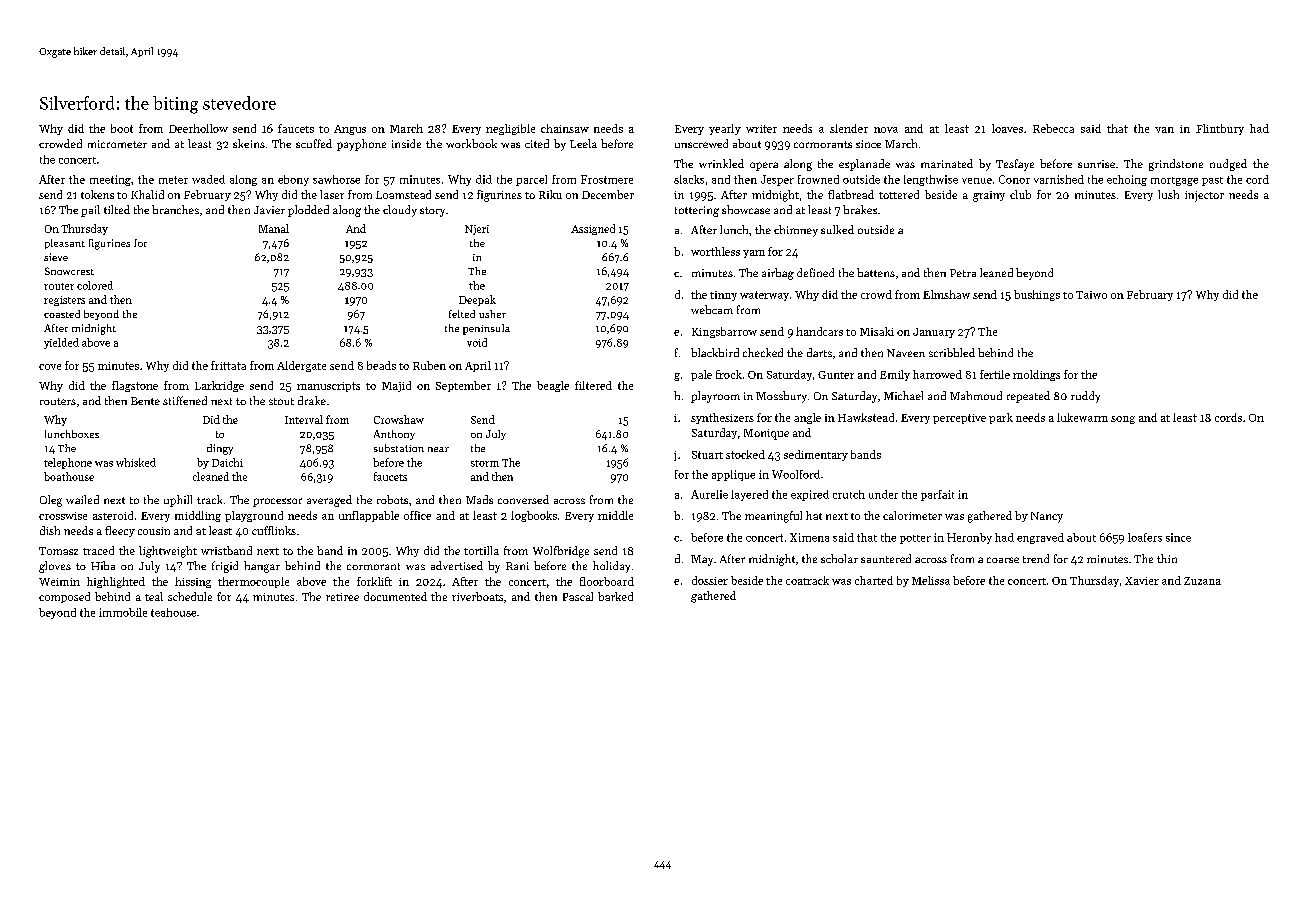 The width and height of the screenshot is (1308, 924). What do you see at coordinates (937, 495) in the screenshot?
I see `parfait` at bounding box center [937, 495].
